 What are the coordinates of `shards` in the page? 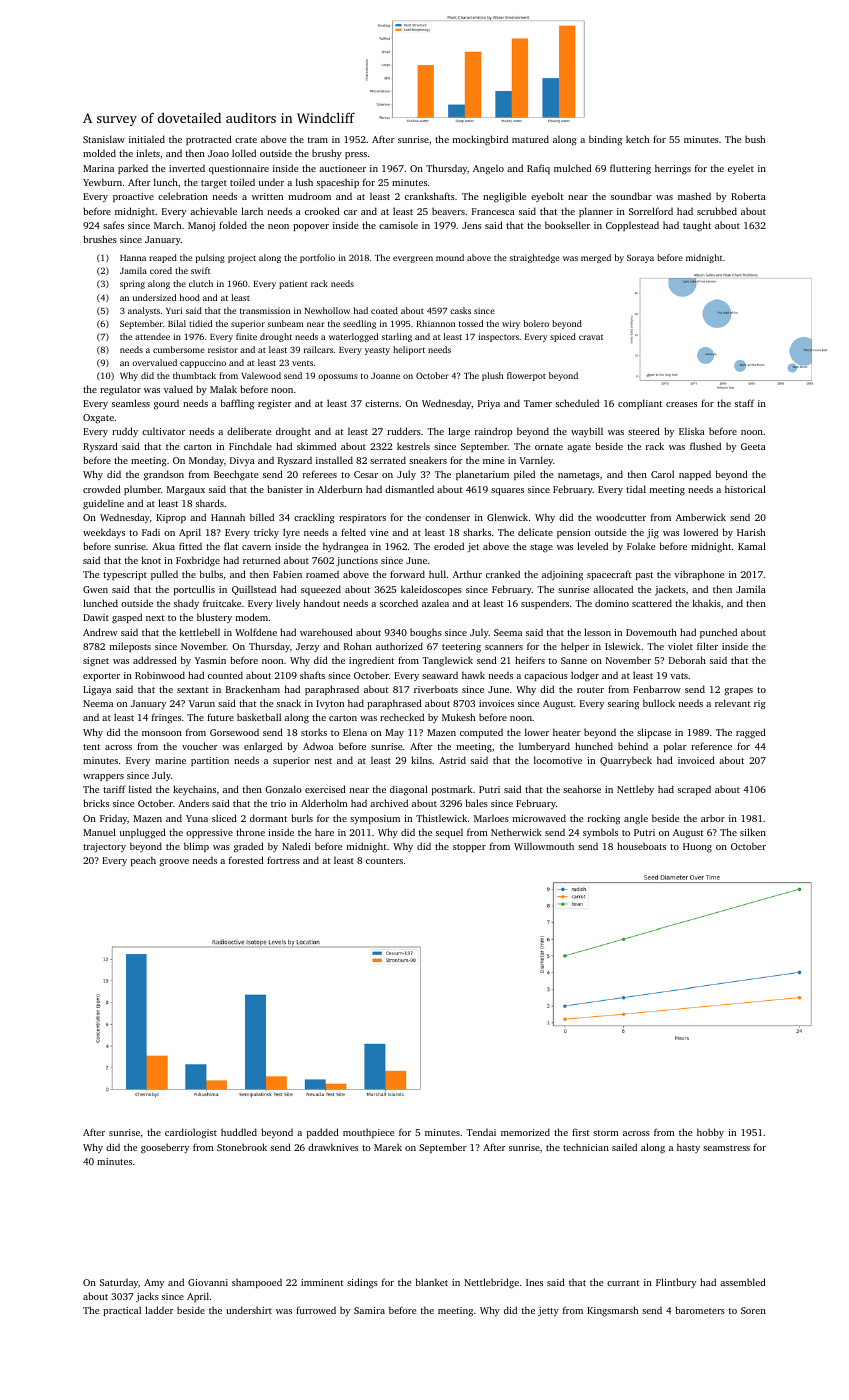 It's located at (210, 503).
